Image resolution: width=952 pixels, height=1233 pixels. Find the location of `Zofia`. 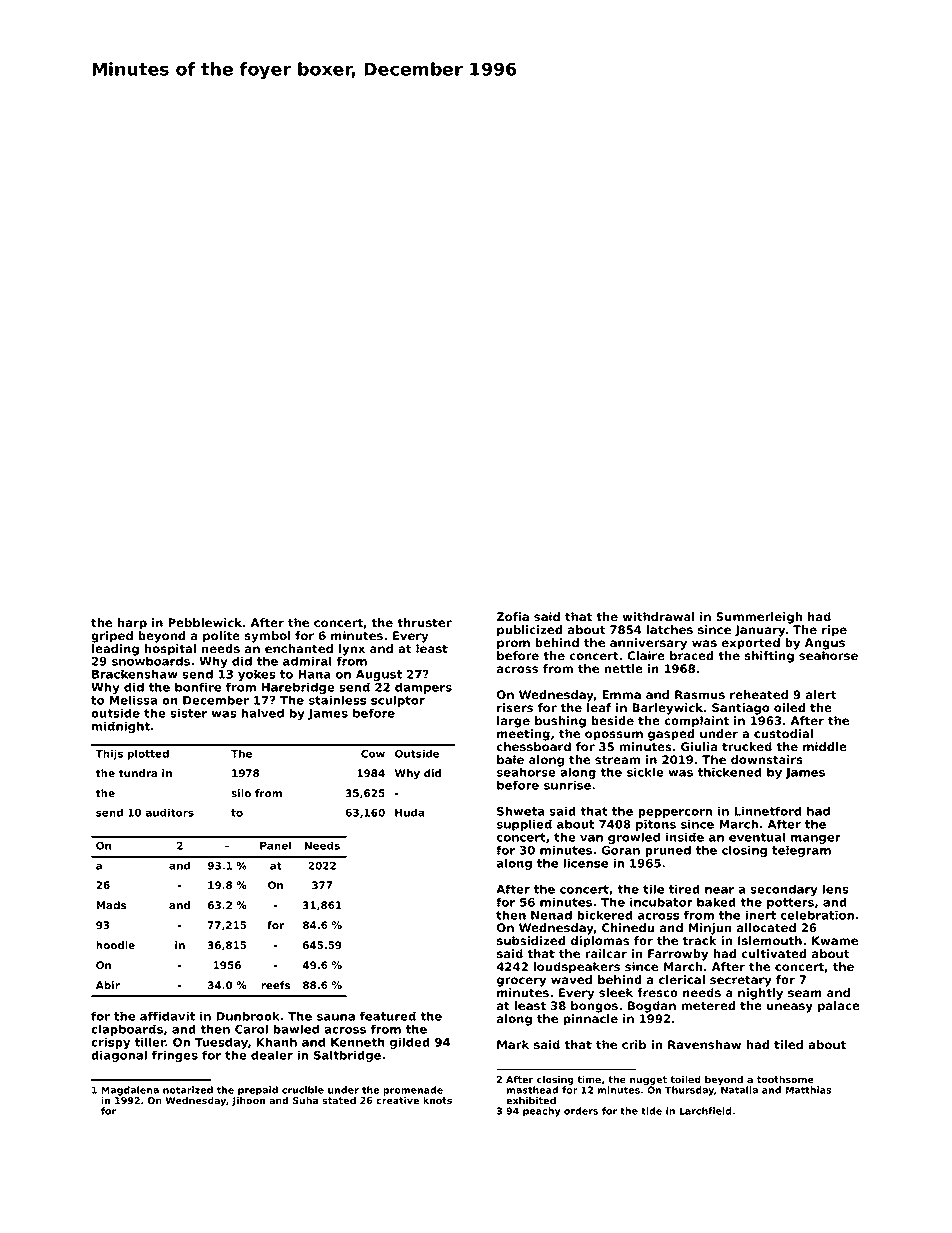

Zofia is located at coordinates (512, 616).
